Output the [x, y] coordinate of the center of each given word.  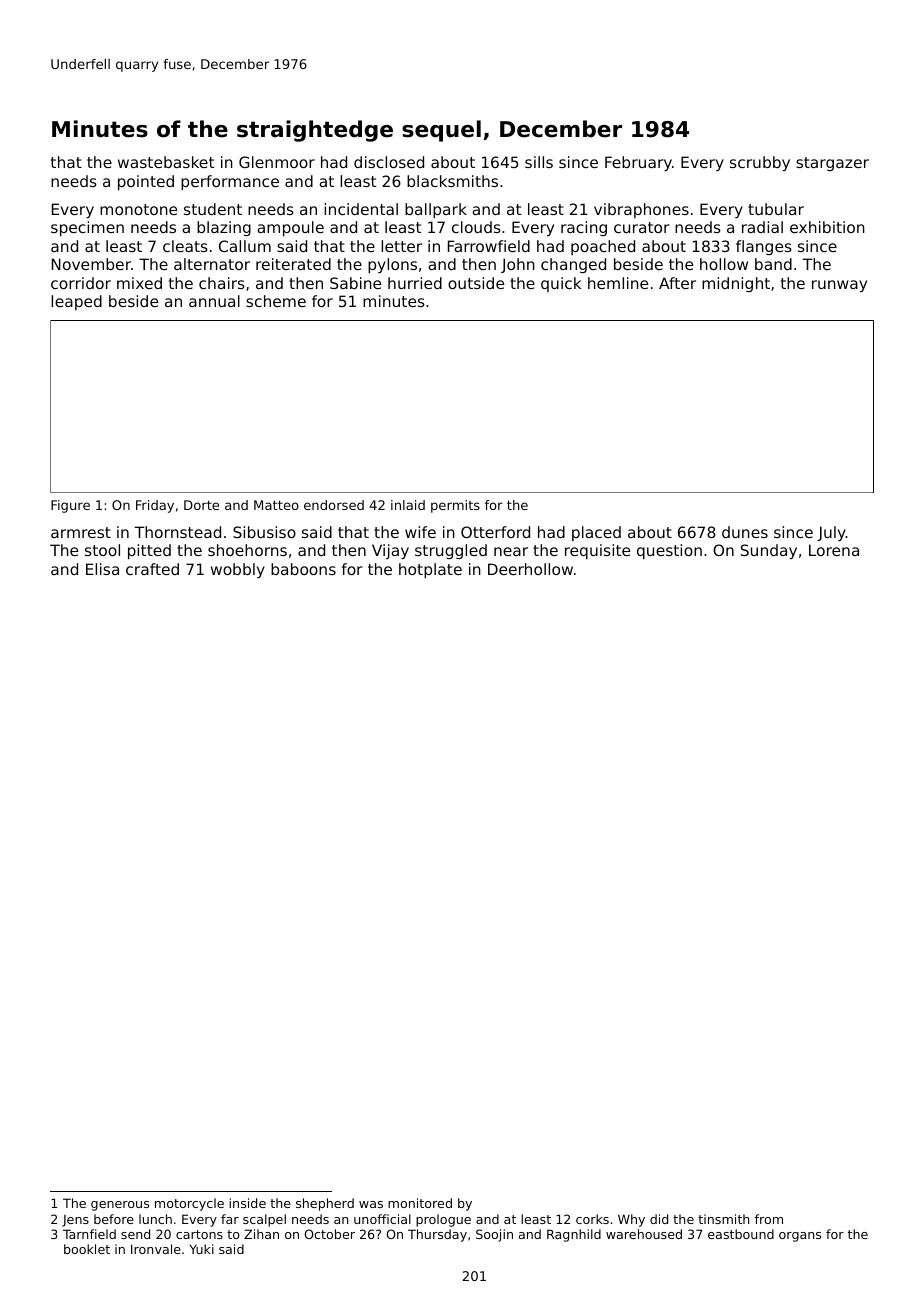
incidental [361, 209]
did [659, 1219]
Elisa [102, 569]
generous [120, 1206]
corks [592, 1219]
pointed [146, 182]
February [638, 163]
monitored [420, 1203]
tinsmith [723, 1219]
